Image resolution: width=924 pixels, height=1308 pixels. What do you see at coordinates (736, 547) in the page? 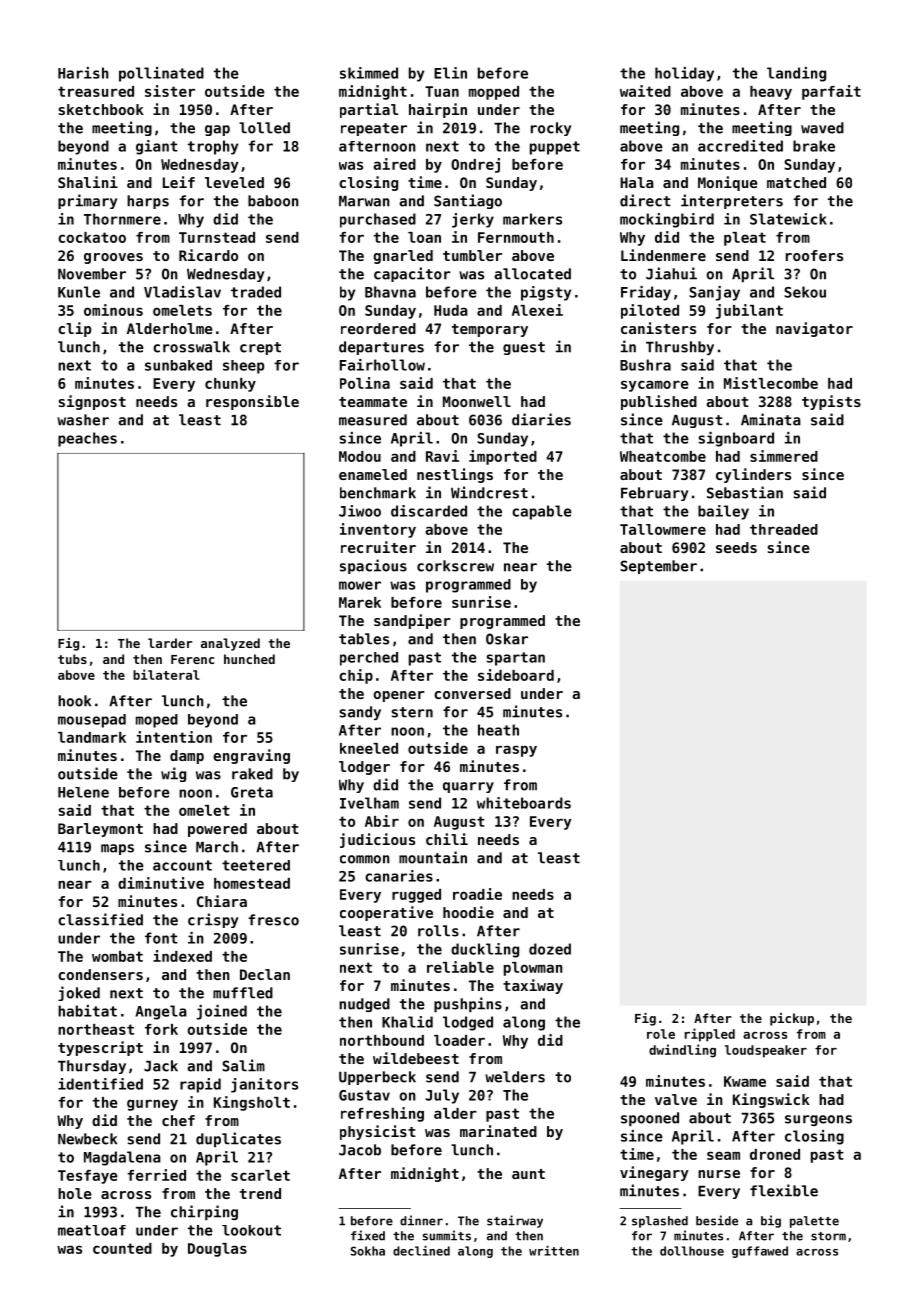
I see `seeds` at bounding box center [736, 547].
